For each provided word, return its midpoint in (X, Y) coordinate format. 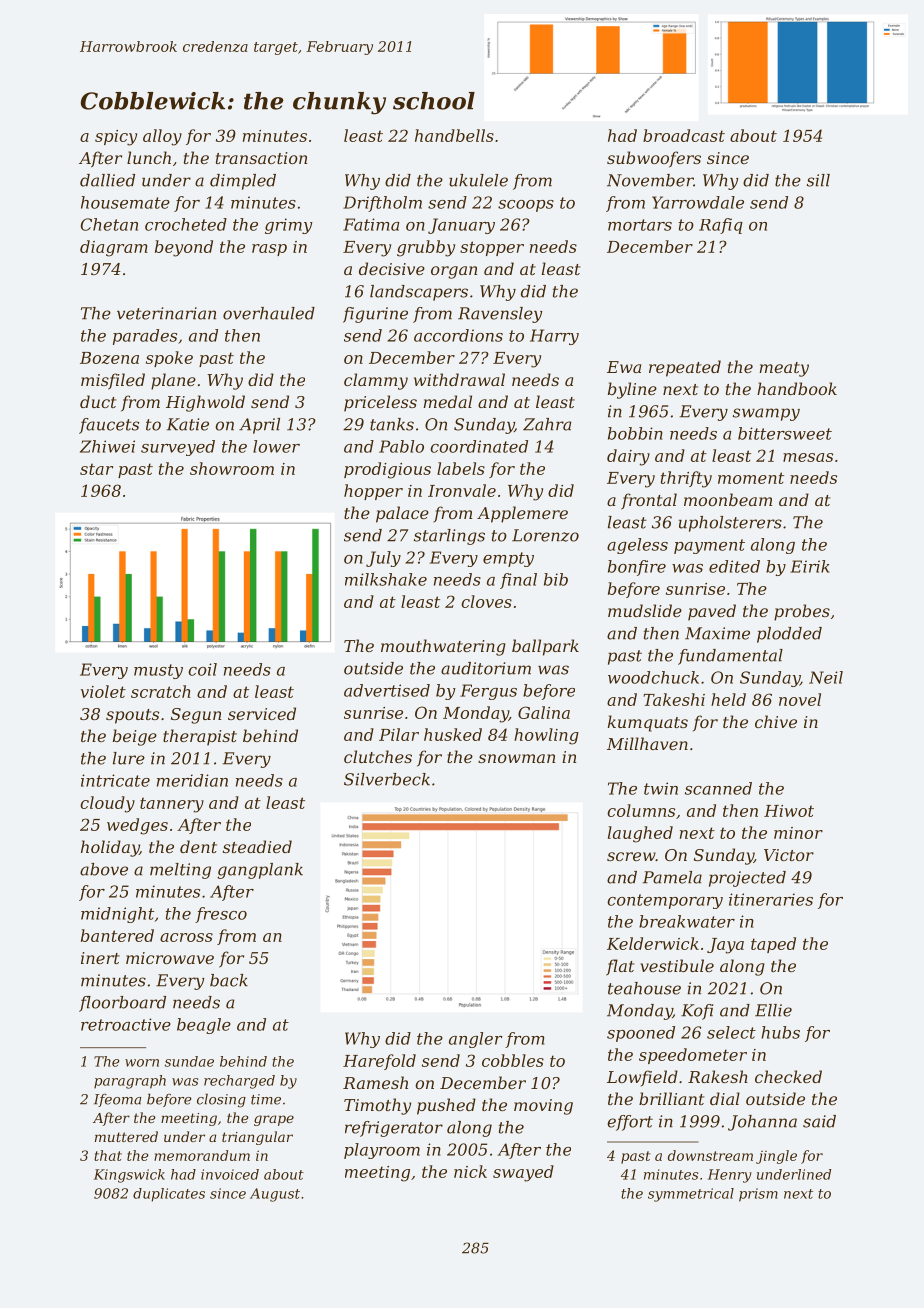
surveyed (178, 448)
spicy (116, 138)
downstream (710, 1155)
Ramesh (375, 1082)
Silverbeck (387, 779)
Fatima (371, 224)
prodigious (387, 470)
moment (751, 478)
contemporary (665, 901)
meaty (784, 369)
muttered (126, 1136)
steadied (257, 846)
